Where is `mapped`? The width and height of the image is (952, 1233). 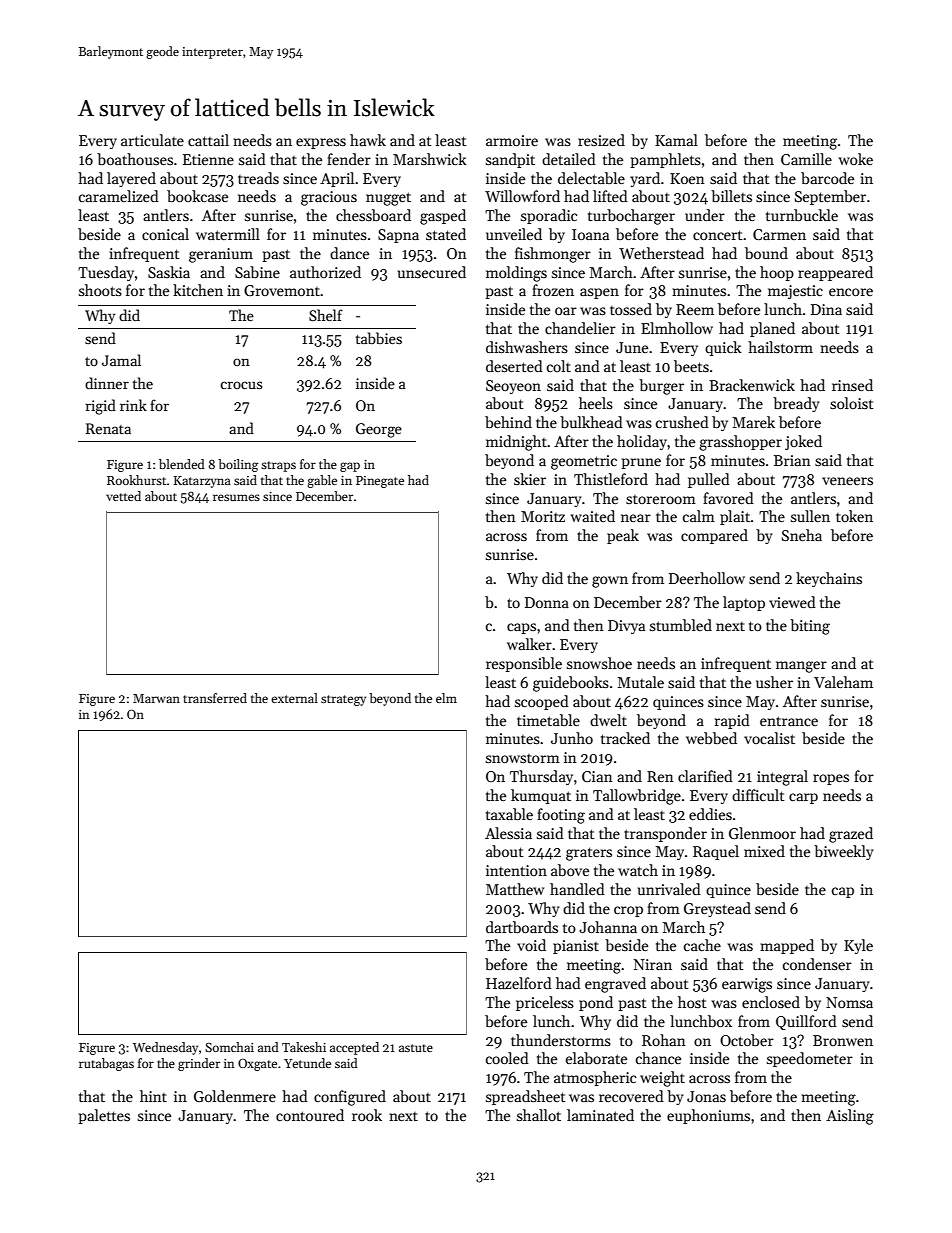 mapped is located at coordinates (787, 946).
